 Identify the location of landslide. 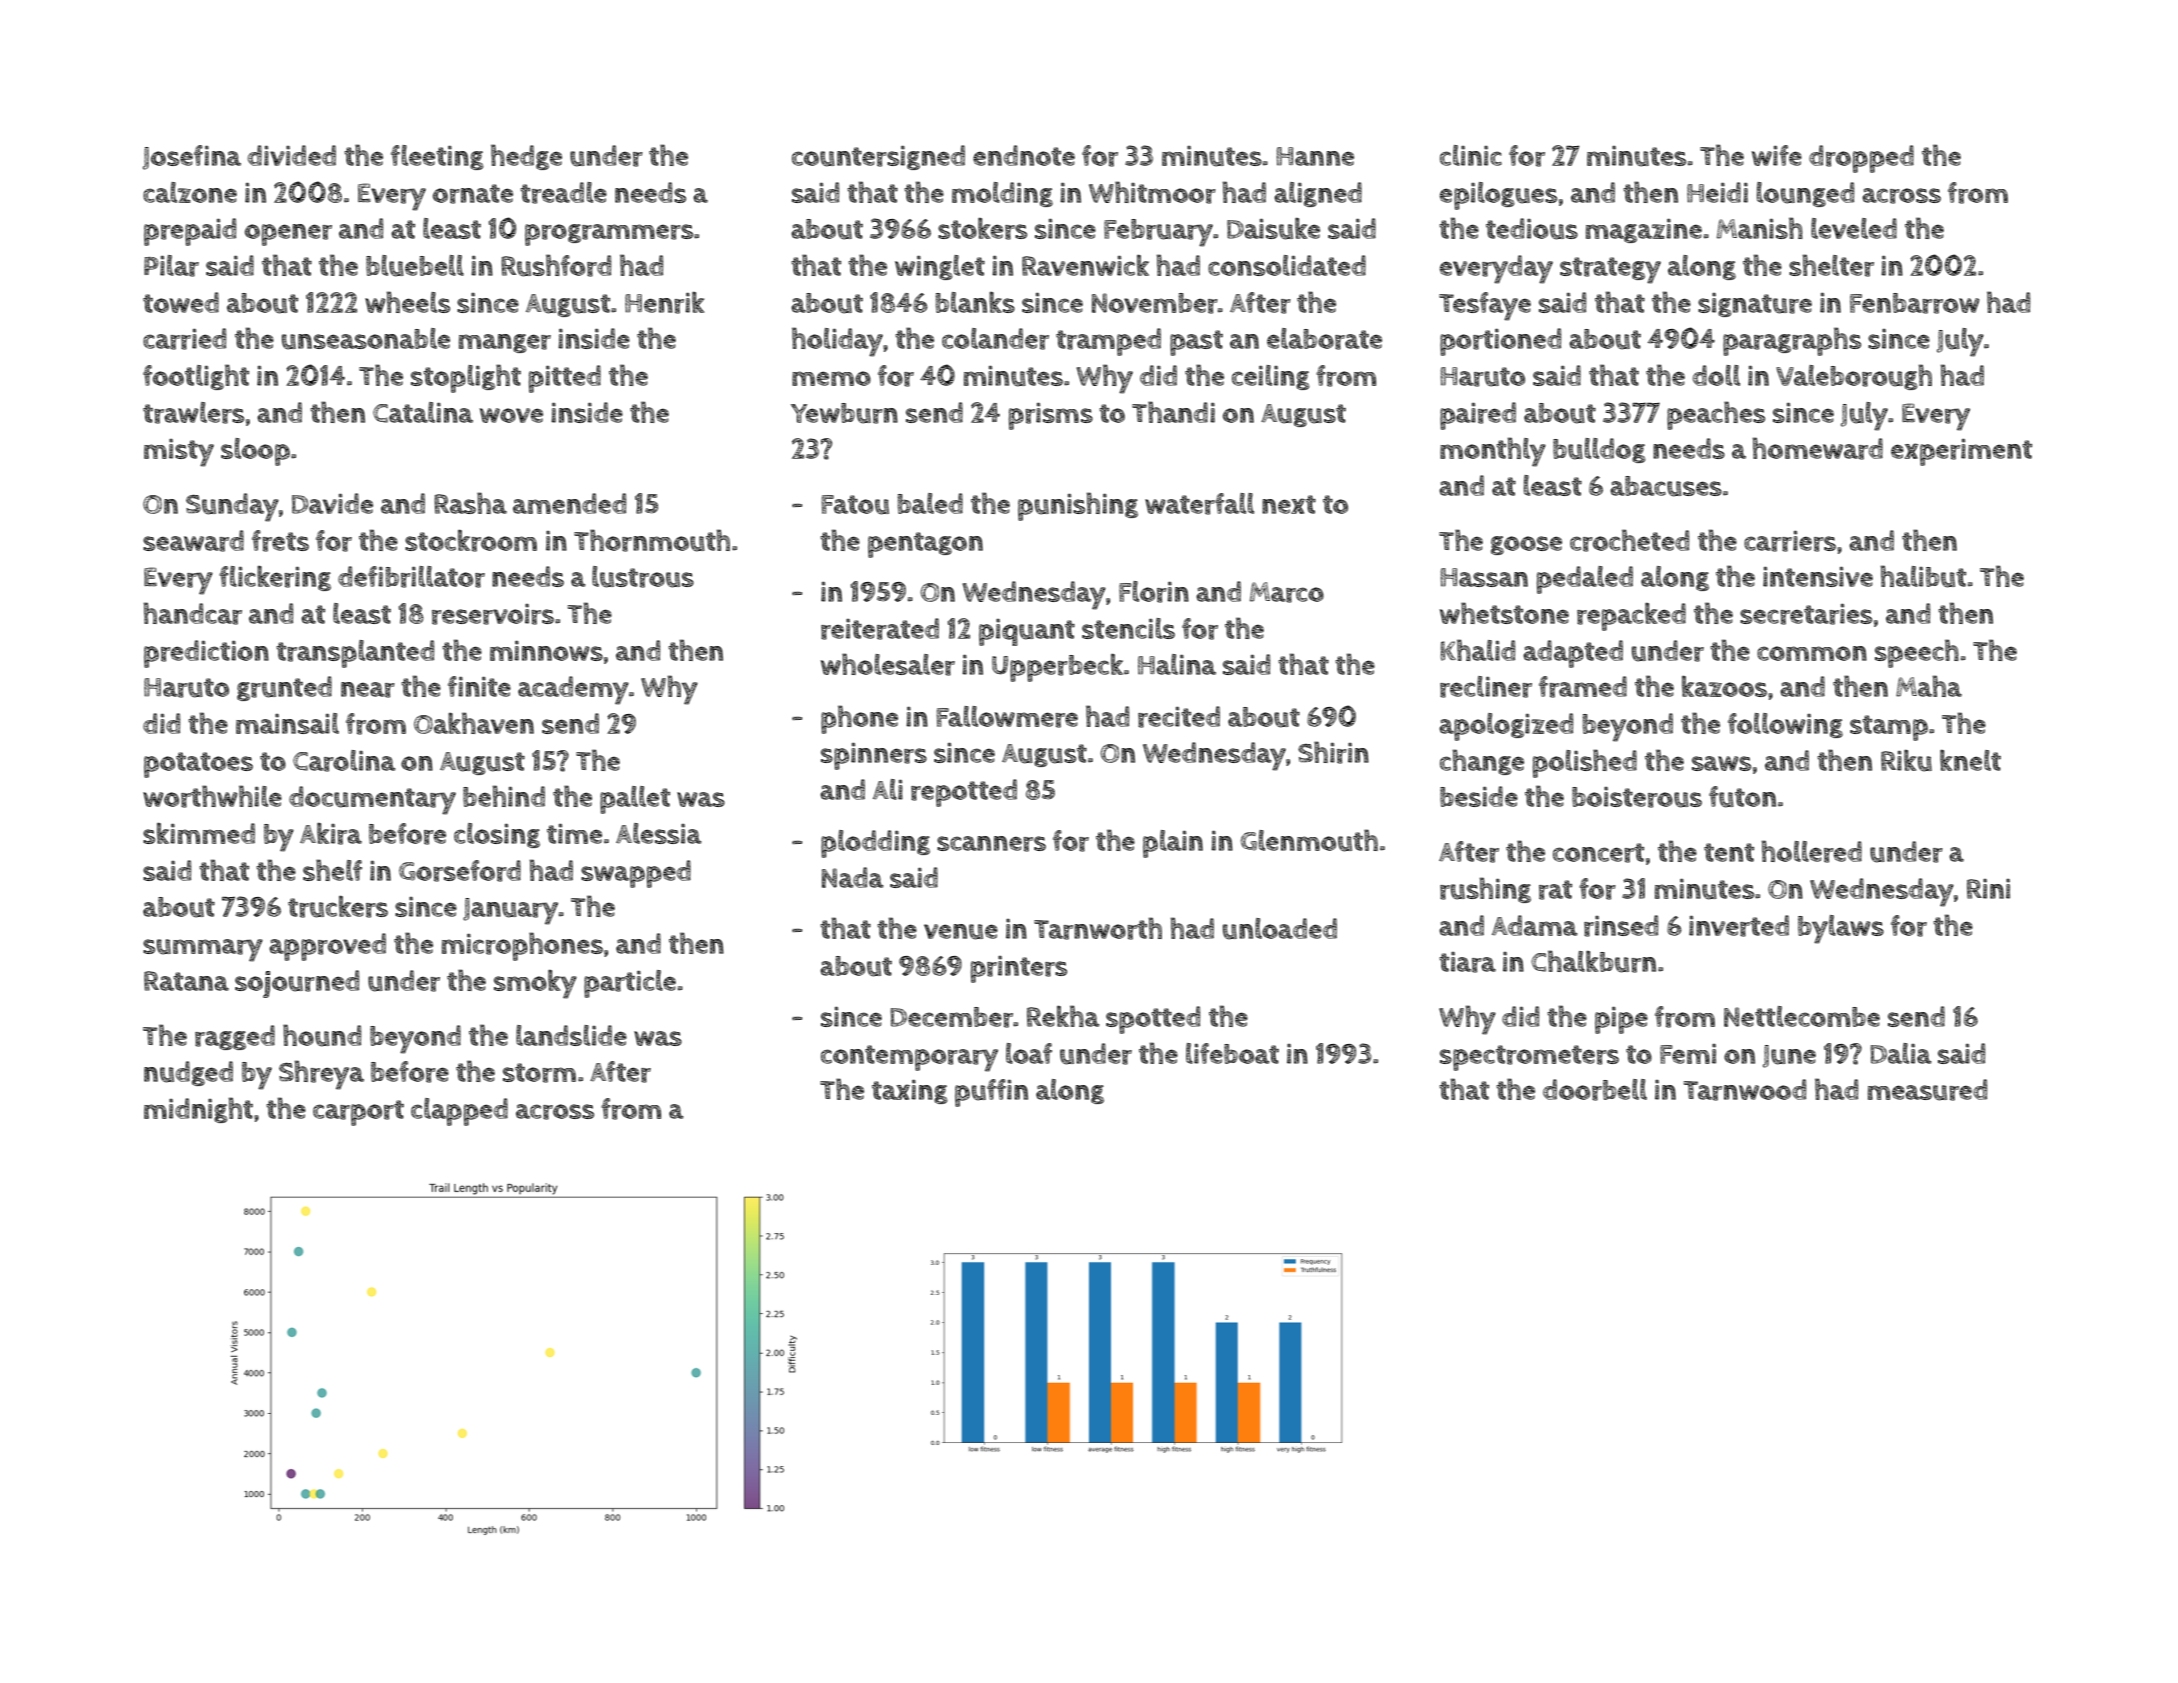
(571, 1035).
